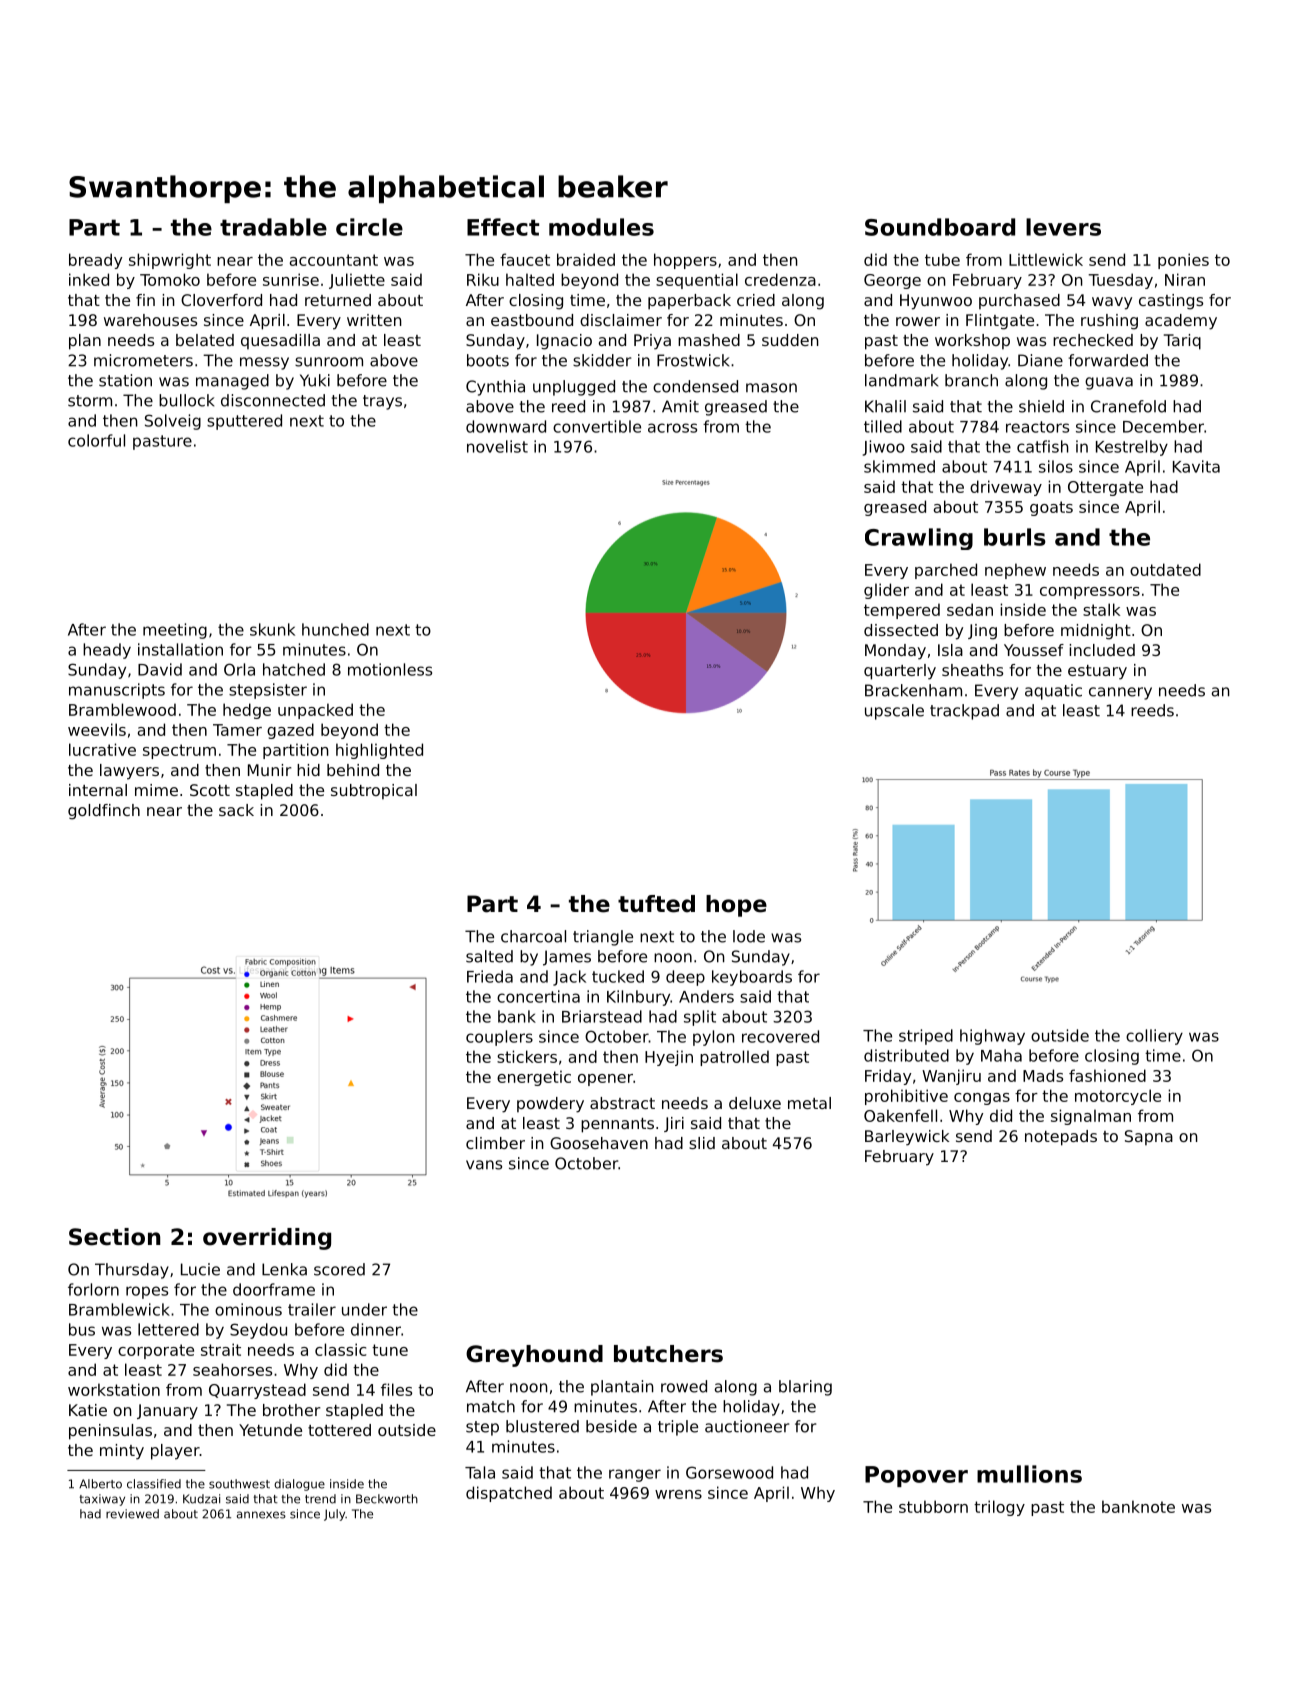  I want to click on bready, so click(95, 261).
